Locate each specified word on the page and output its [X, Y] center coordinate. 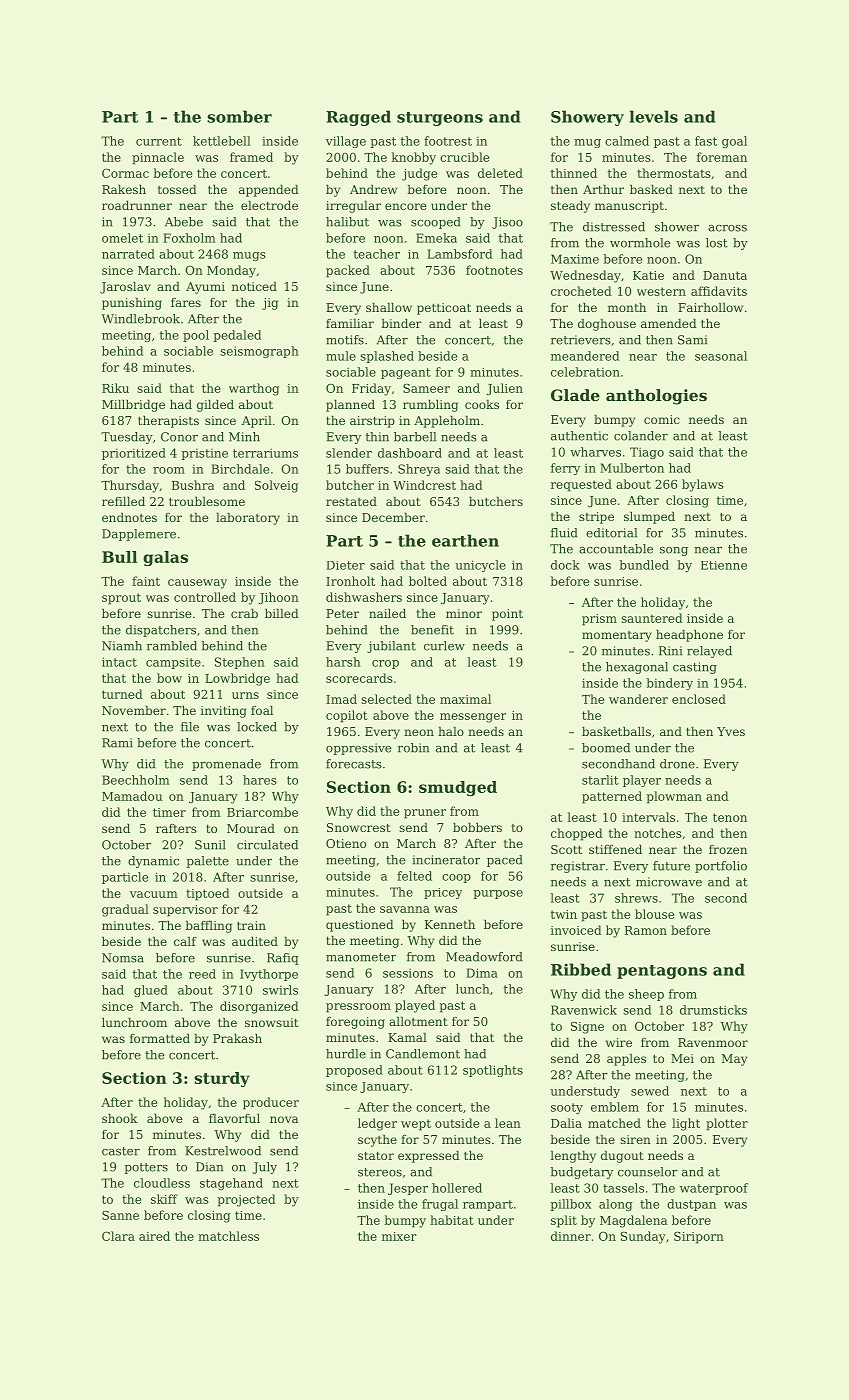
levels [653, 116]
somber [239, 116]
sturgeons [440, 119]
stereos [380, 1172]
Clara [118, 1236]
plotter [727, 1124]
